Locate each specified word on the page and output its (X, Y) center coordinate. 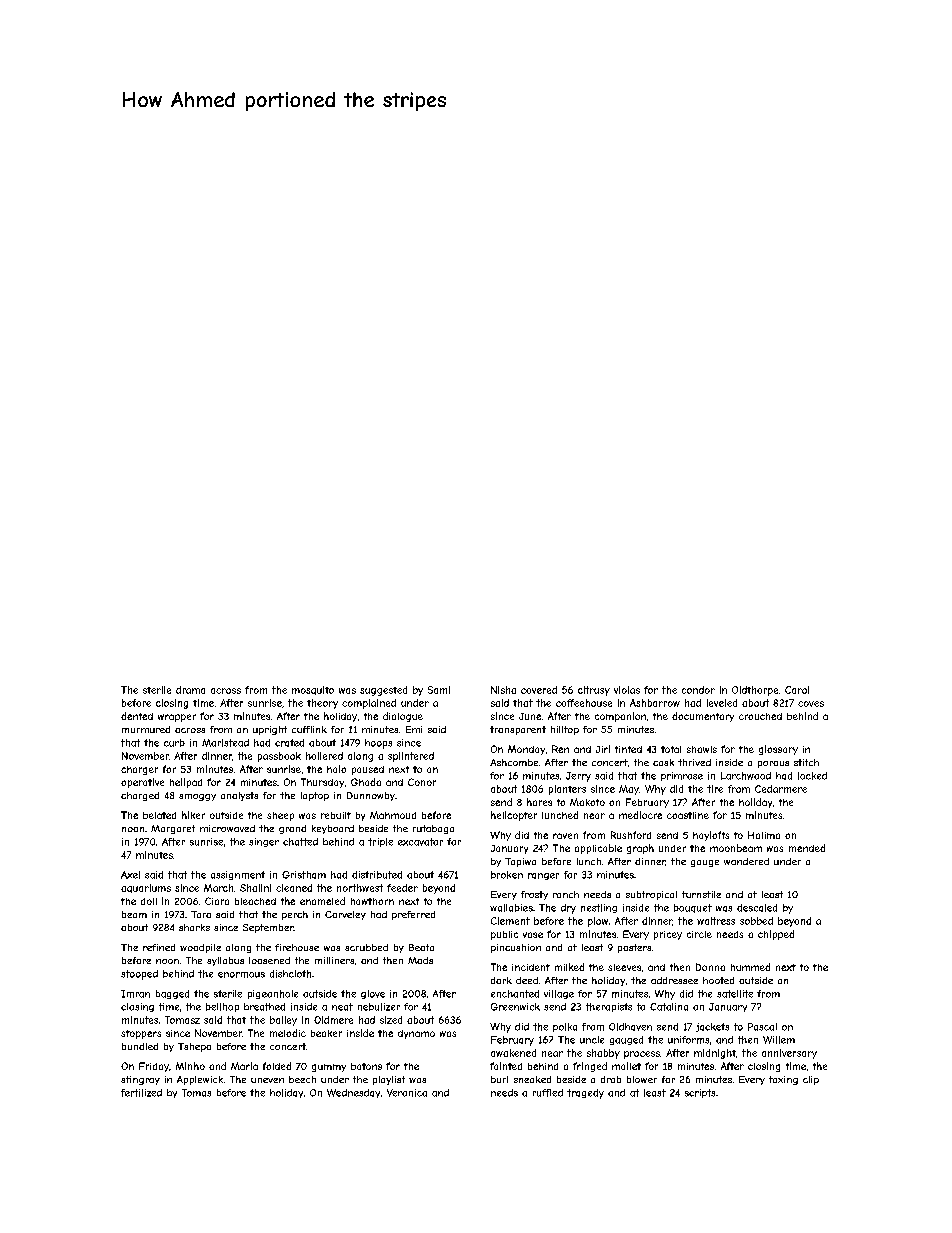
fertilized (141, 1093)
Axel (130, 875)
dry (568, 909)
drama (190, 690)
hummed (750, 967)
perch (295, 915)
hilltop (565, 730)
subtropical (651, 895)
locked (812, 776)
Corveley (345, 915)
